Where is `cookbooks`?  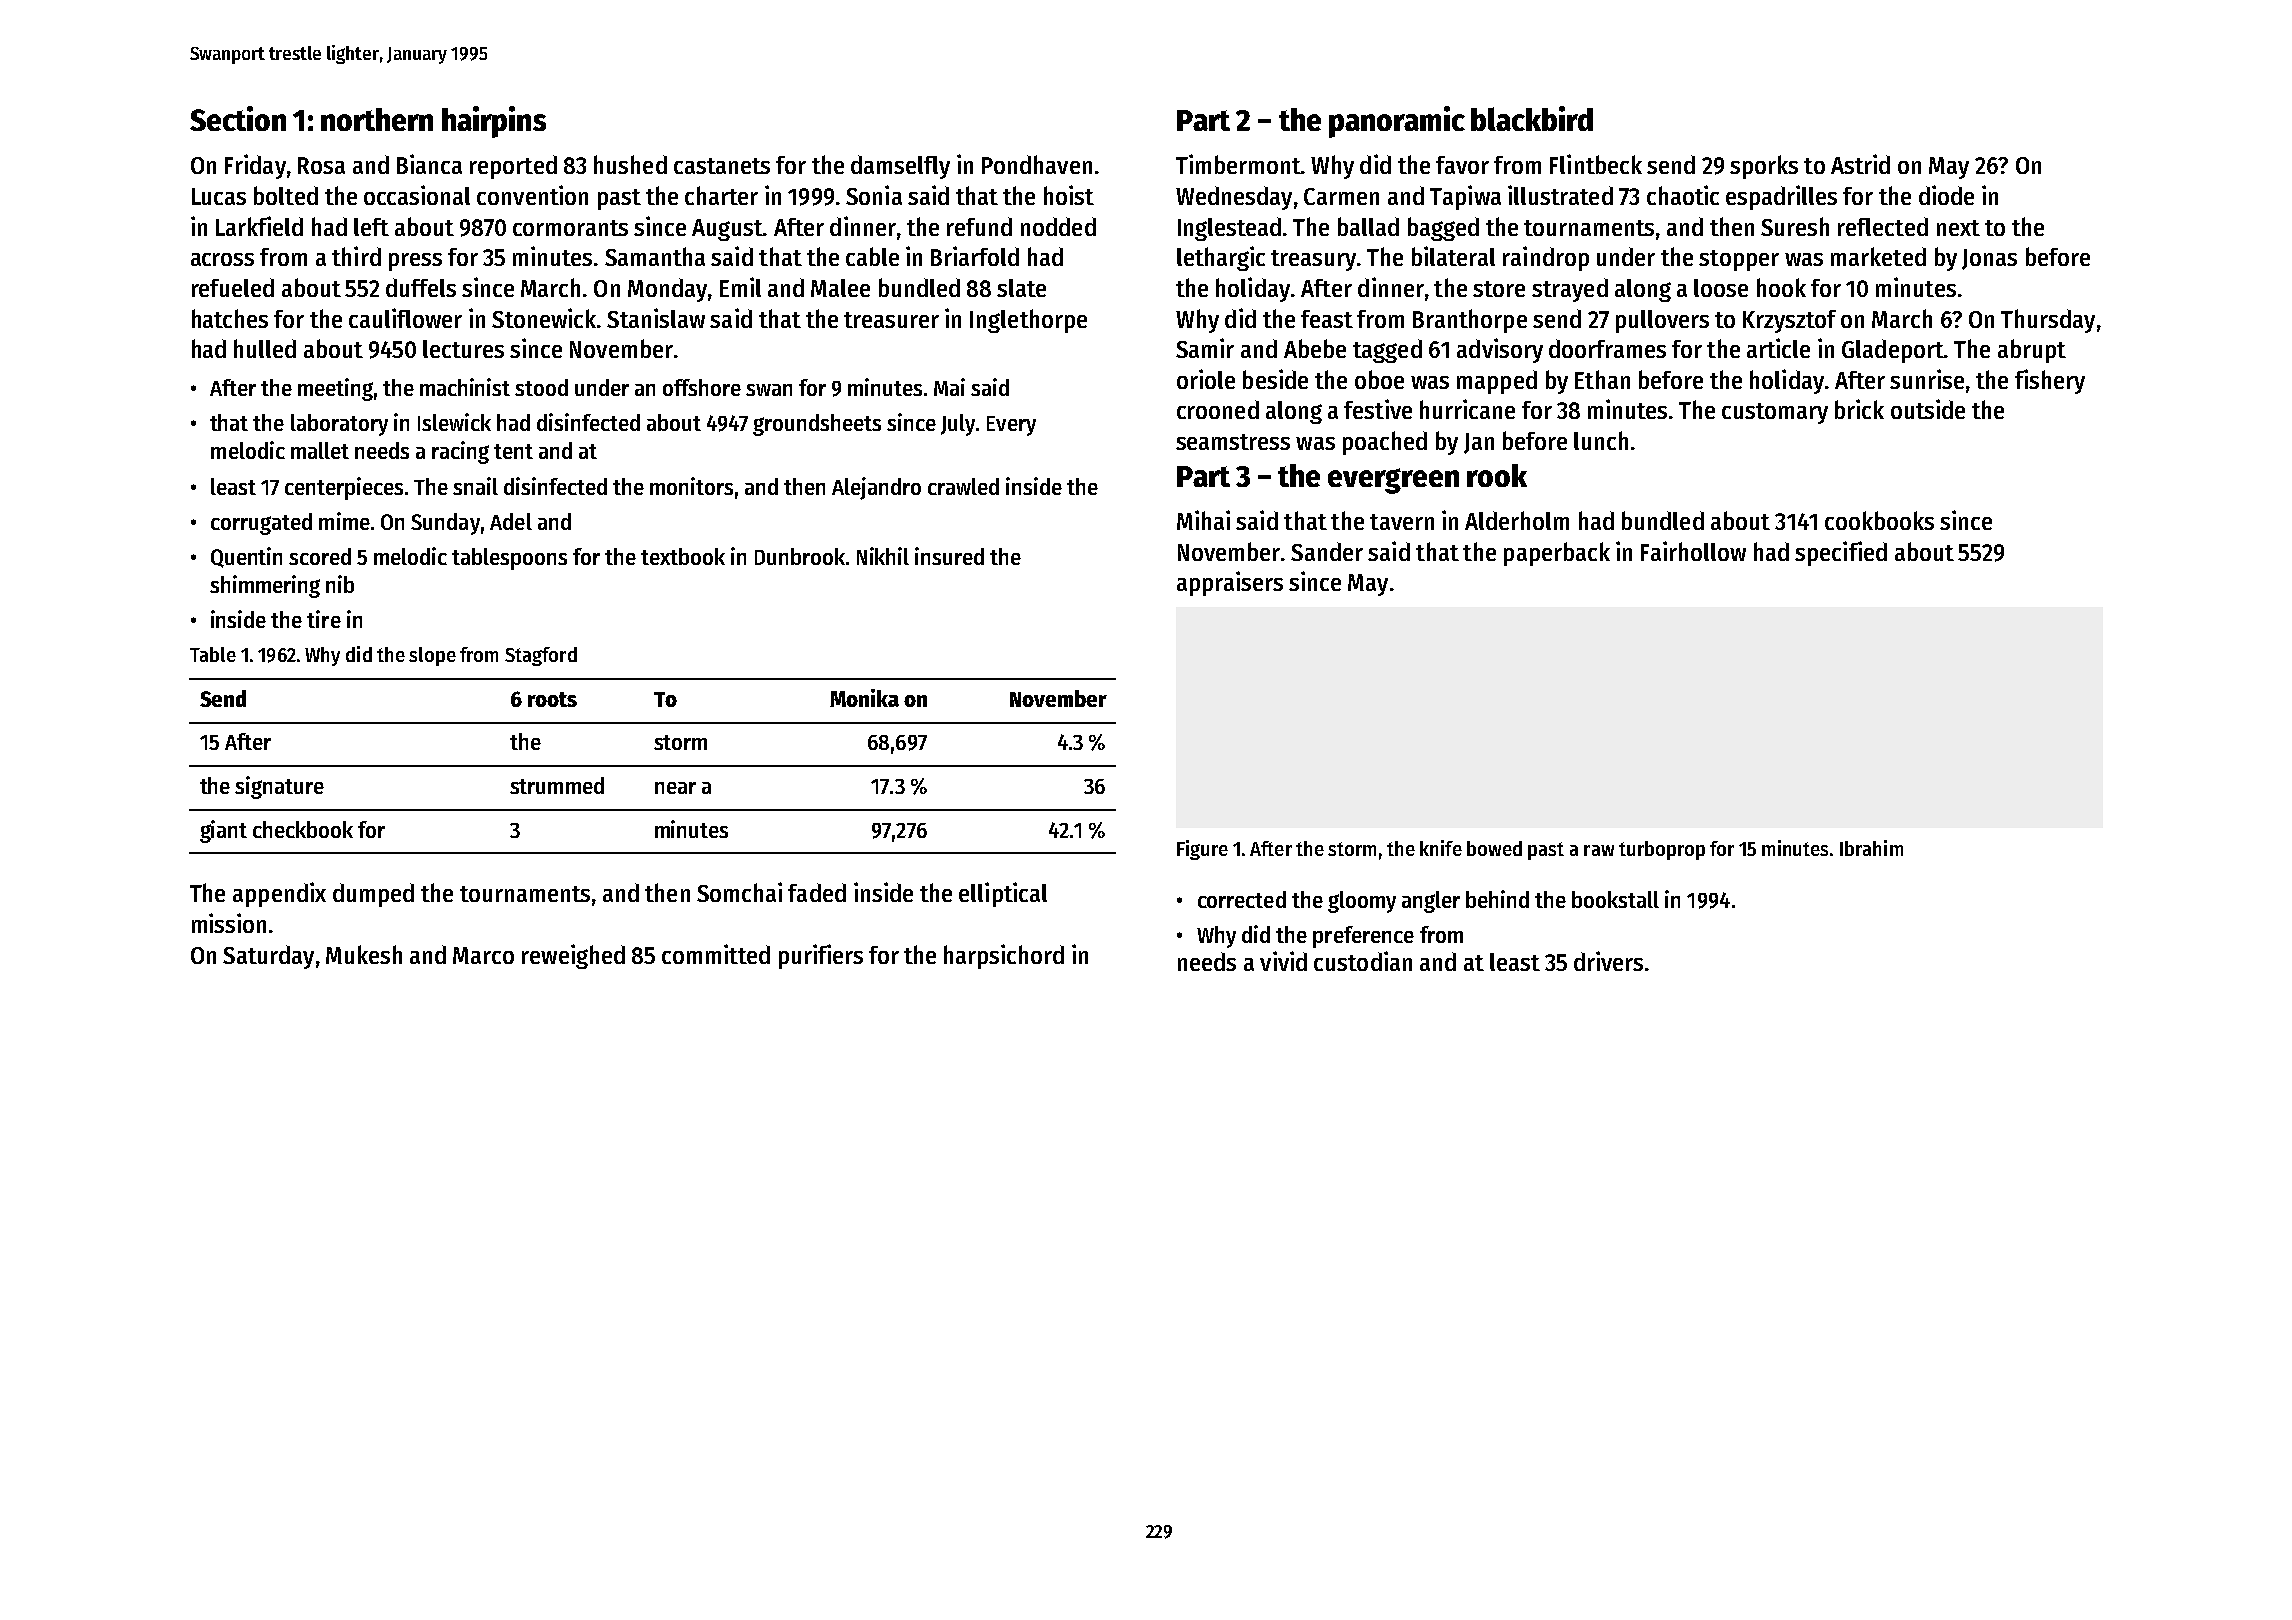
cookbooks is located at coordinates (1879, 520).
